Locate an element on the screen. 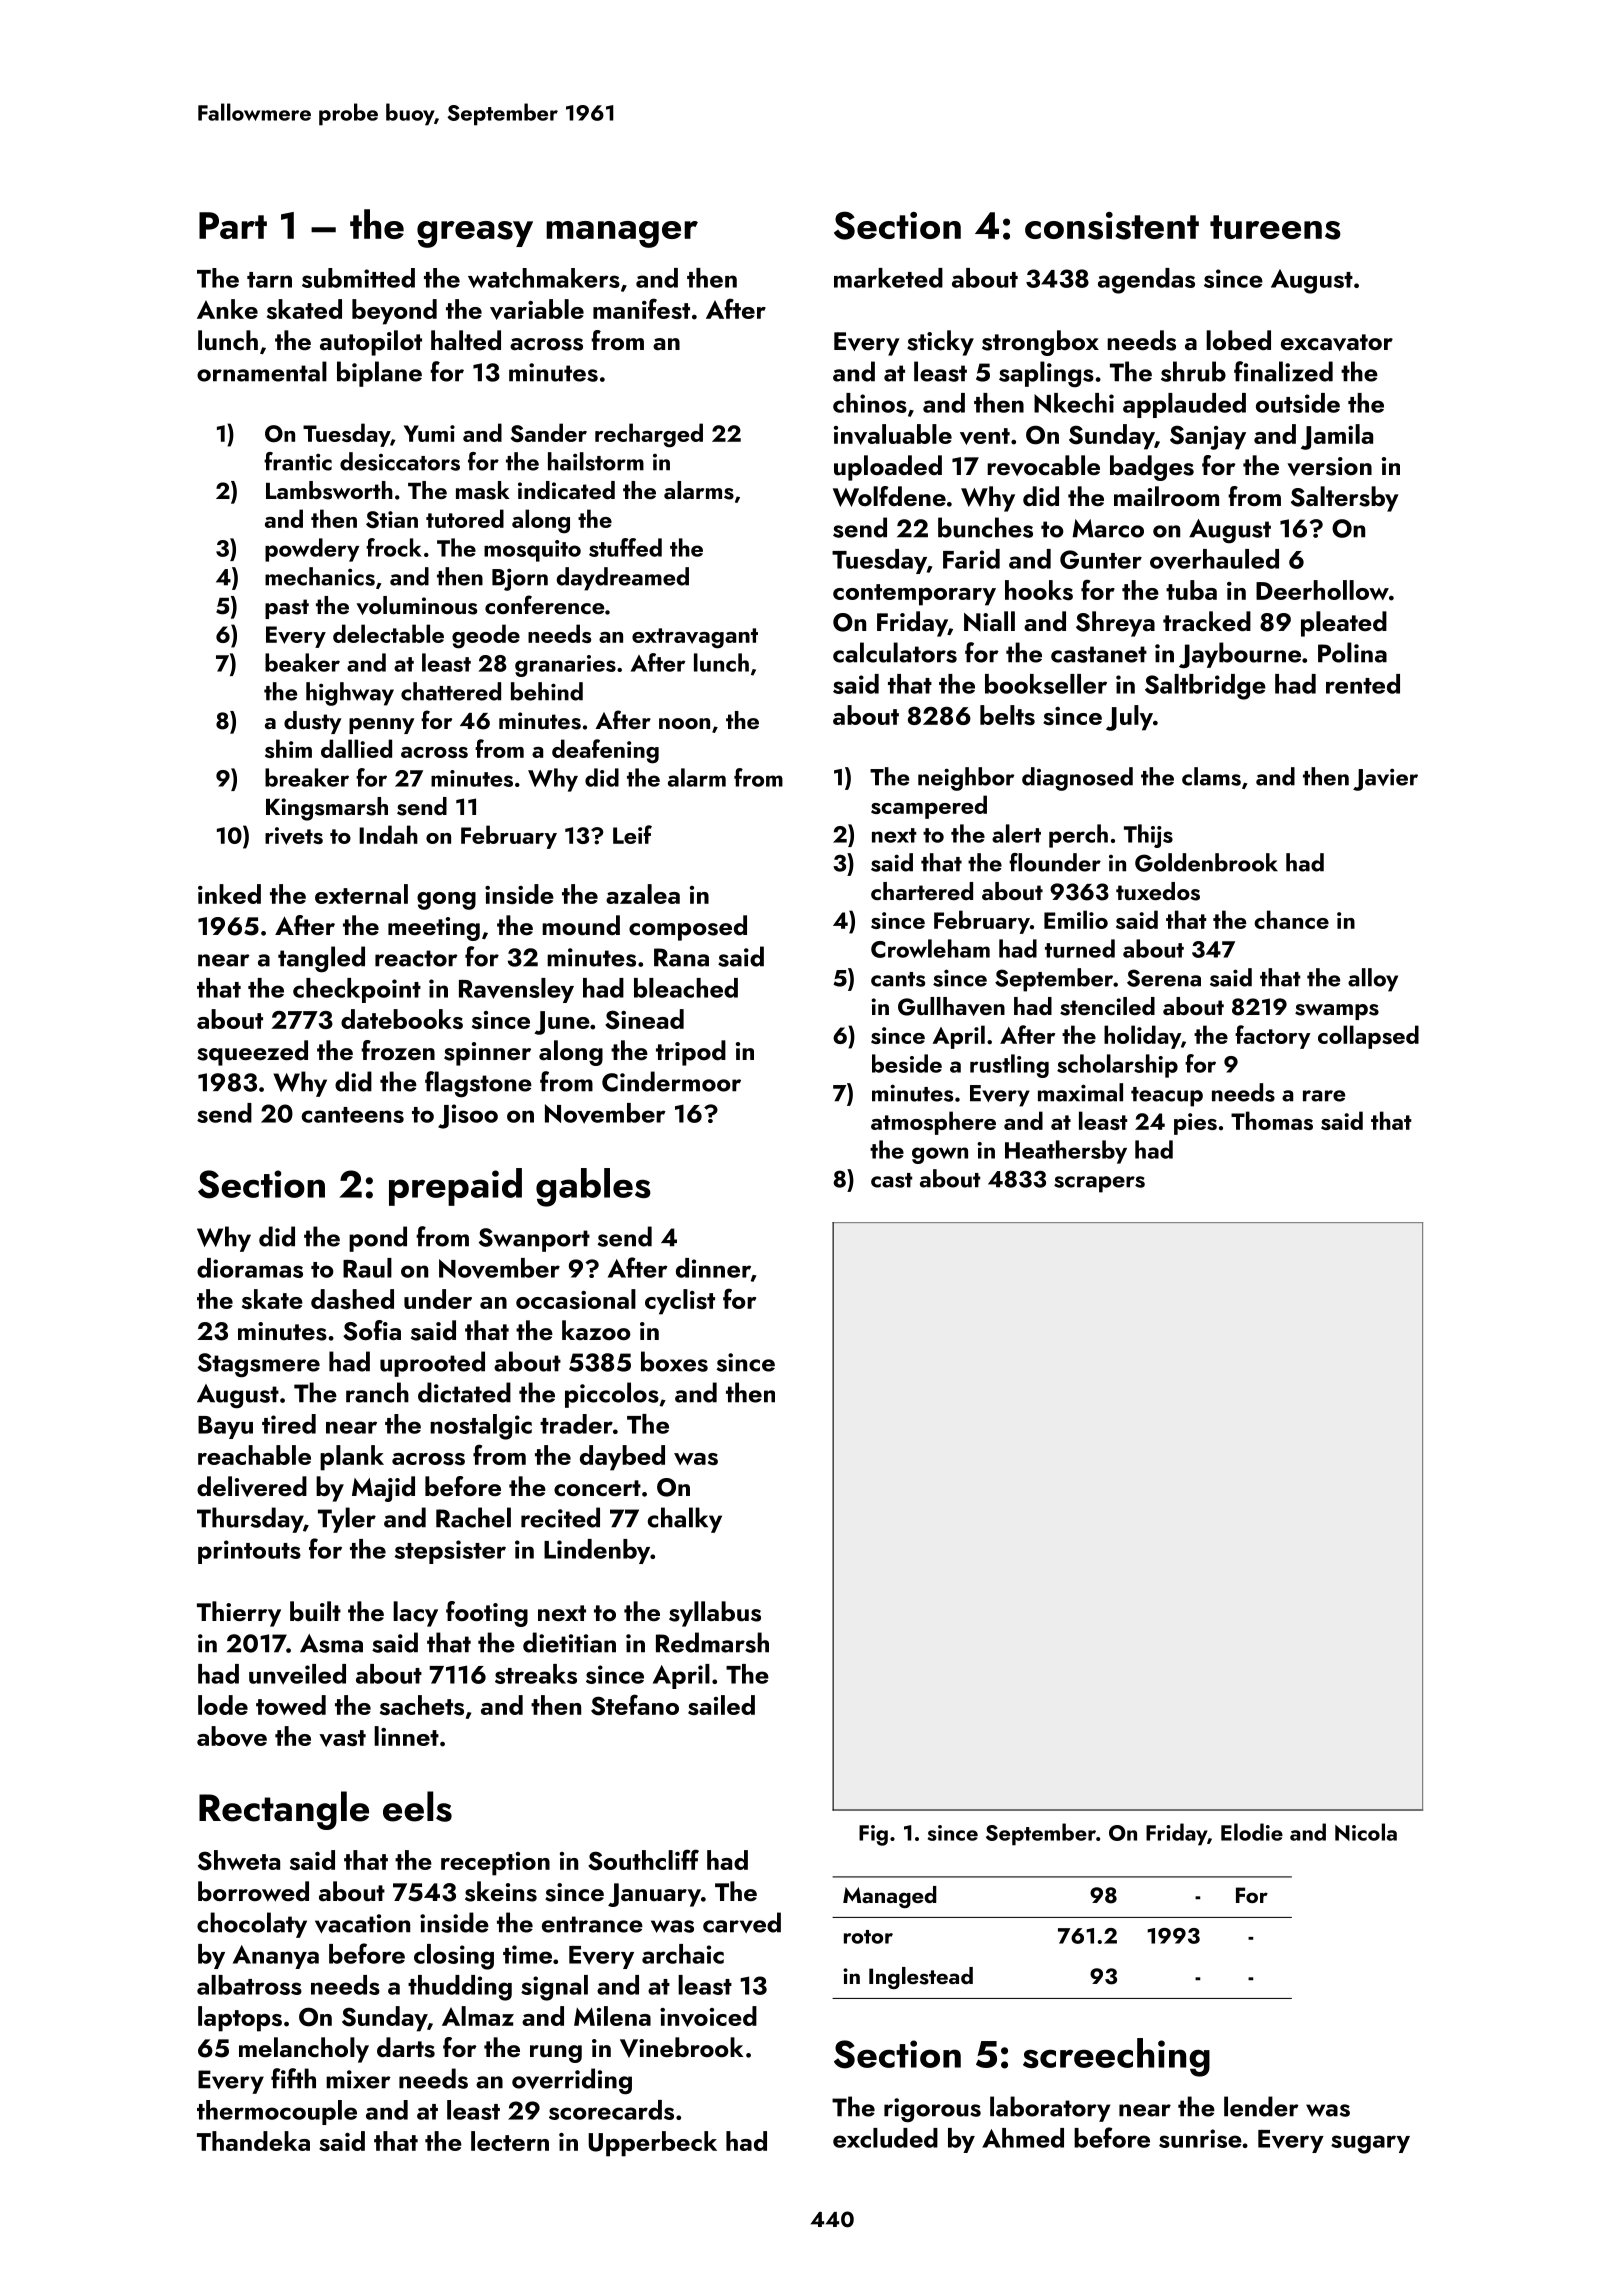  sunrise is located at coordinates (1200, 2138).
